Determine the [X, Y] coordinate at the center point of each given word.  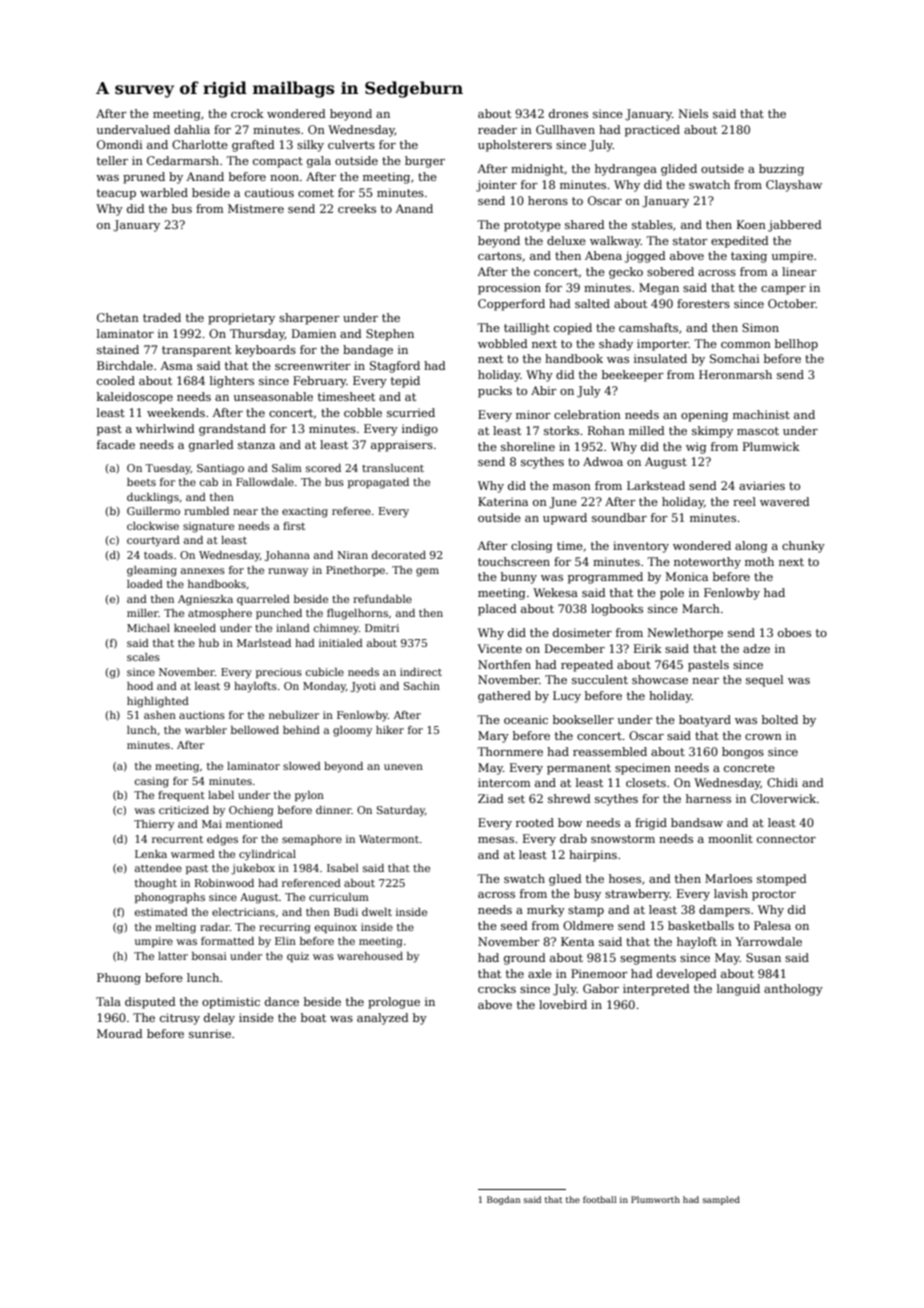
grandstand [232, 430]
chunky [803, 547]
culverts [351, 144]
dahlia [192, 129]
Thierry [154, 825]
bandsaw [697, 822]
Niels [693, 113]
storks [561, 430]
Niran [352, 555]
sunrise [210, 1033]
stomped [782, 880]
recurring [285, 928]
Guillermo [153, 511]
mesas [496, 840]
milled [647, 430]
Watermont [389, 839]
